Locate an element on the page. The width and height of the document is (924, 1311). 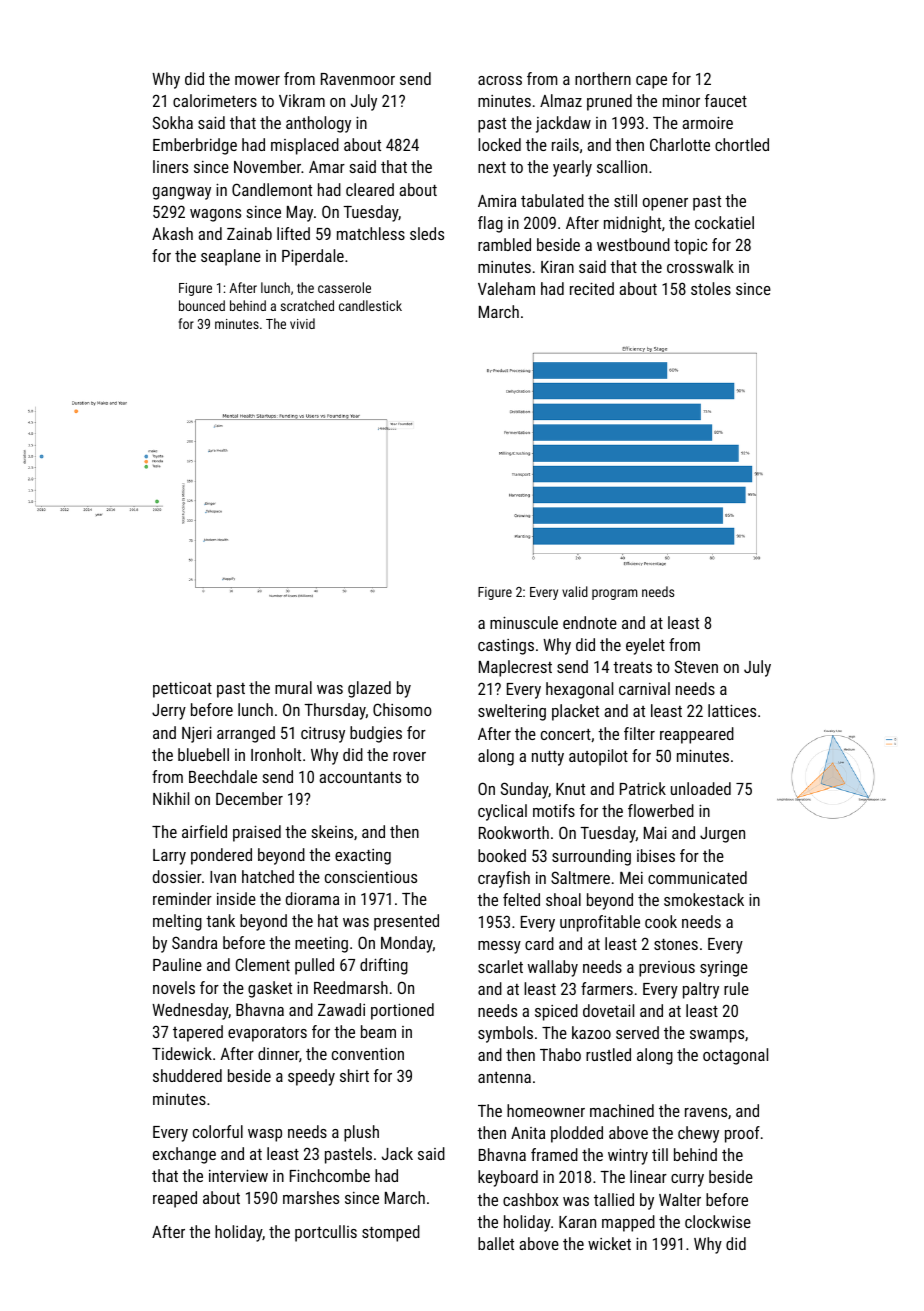
shuddered is located at coordinates (187, 1075).
